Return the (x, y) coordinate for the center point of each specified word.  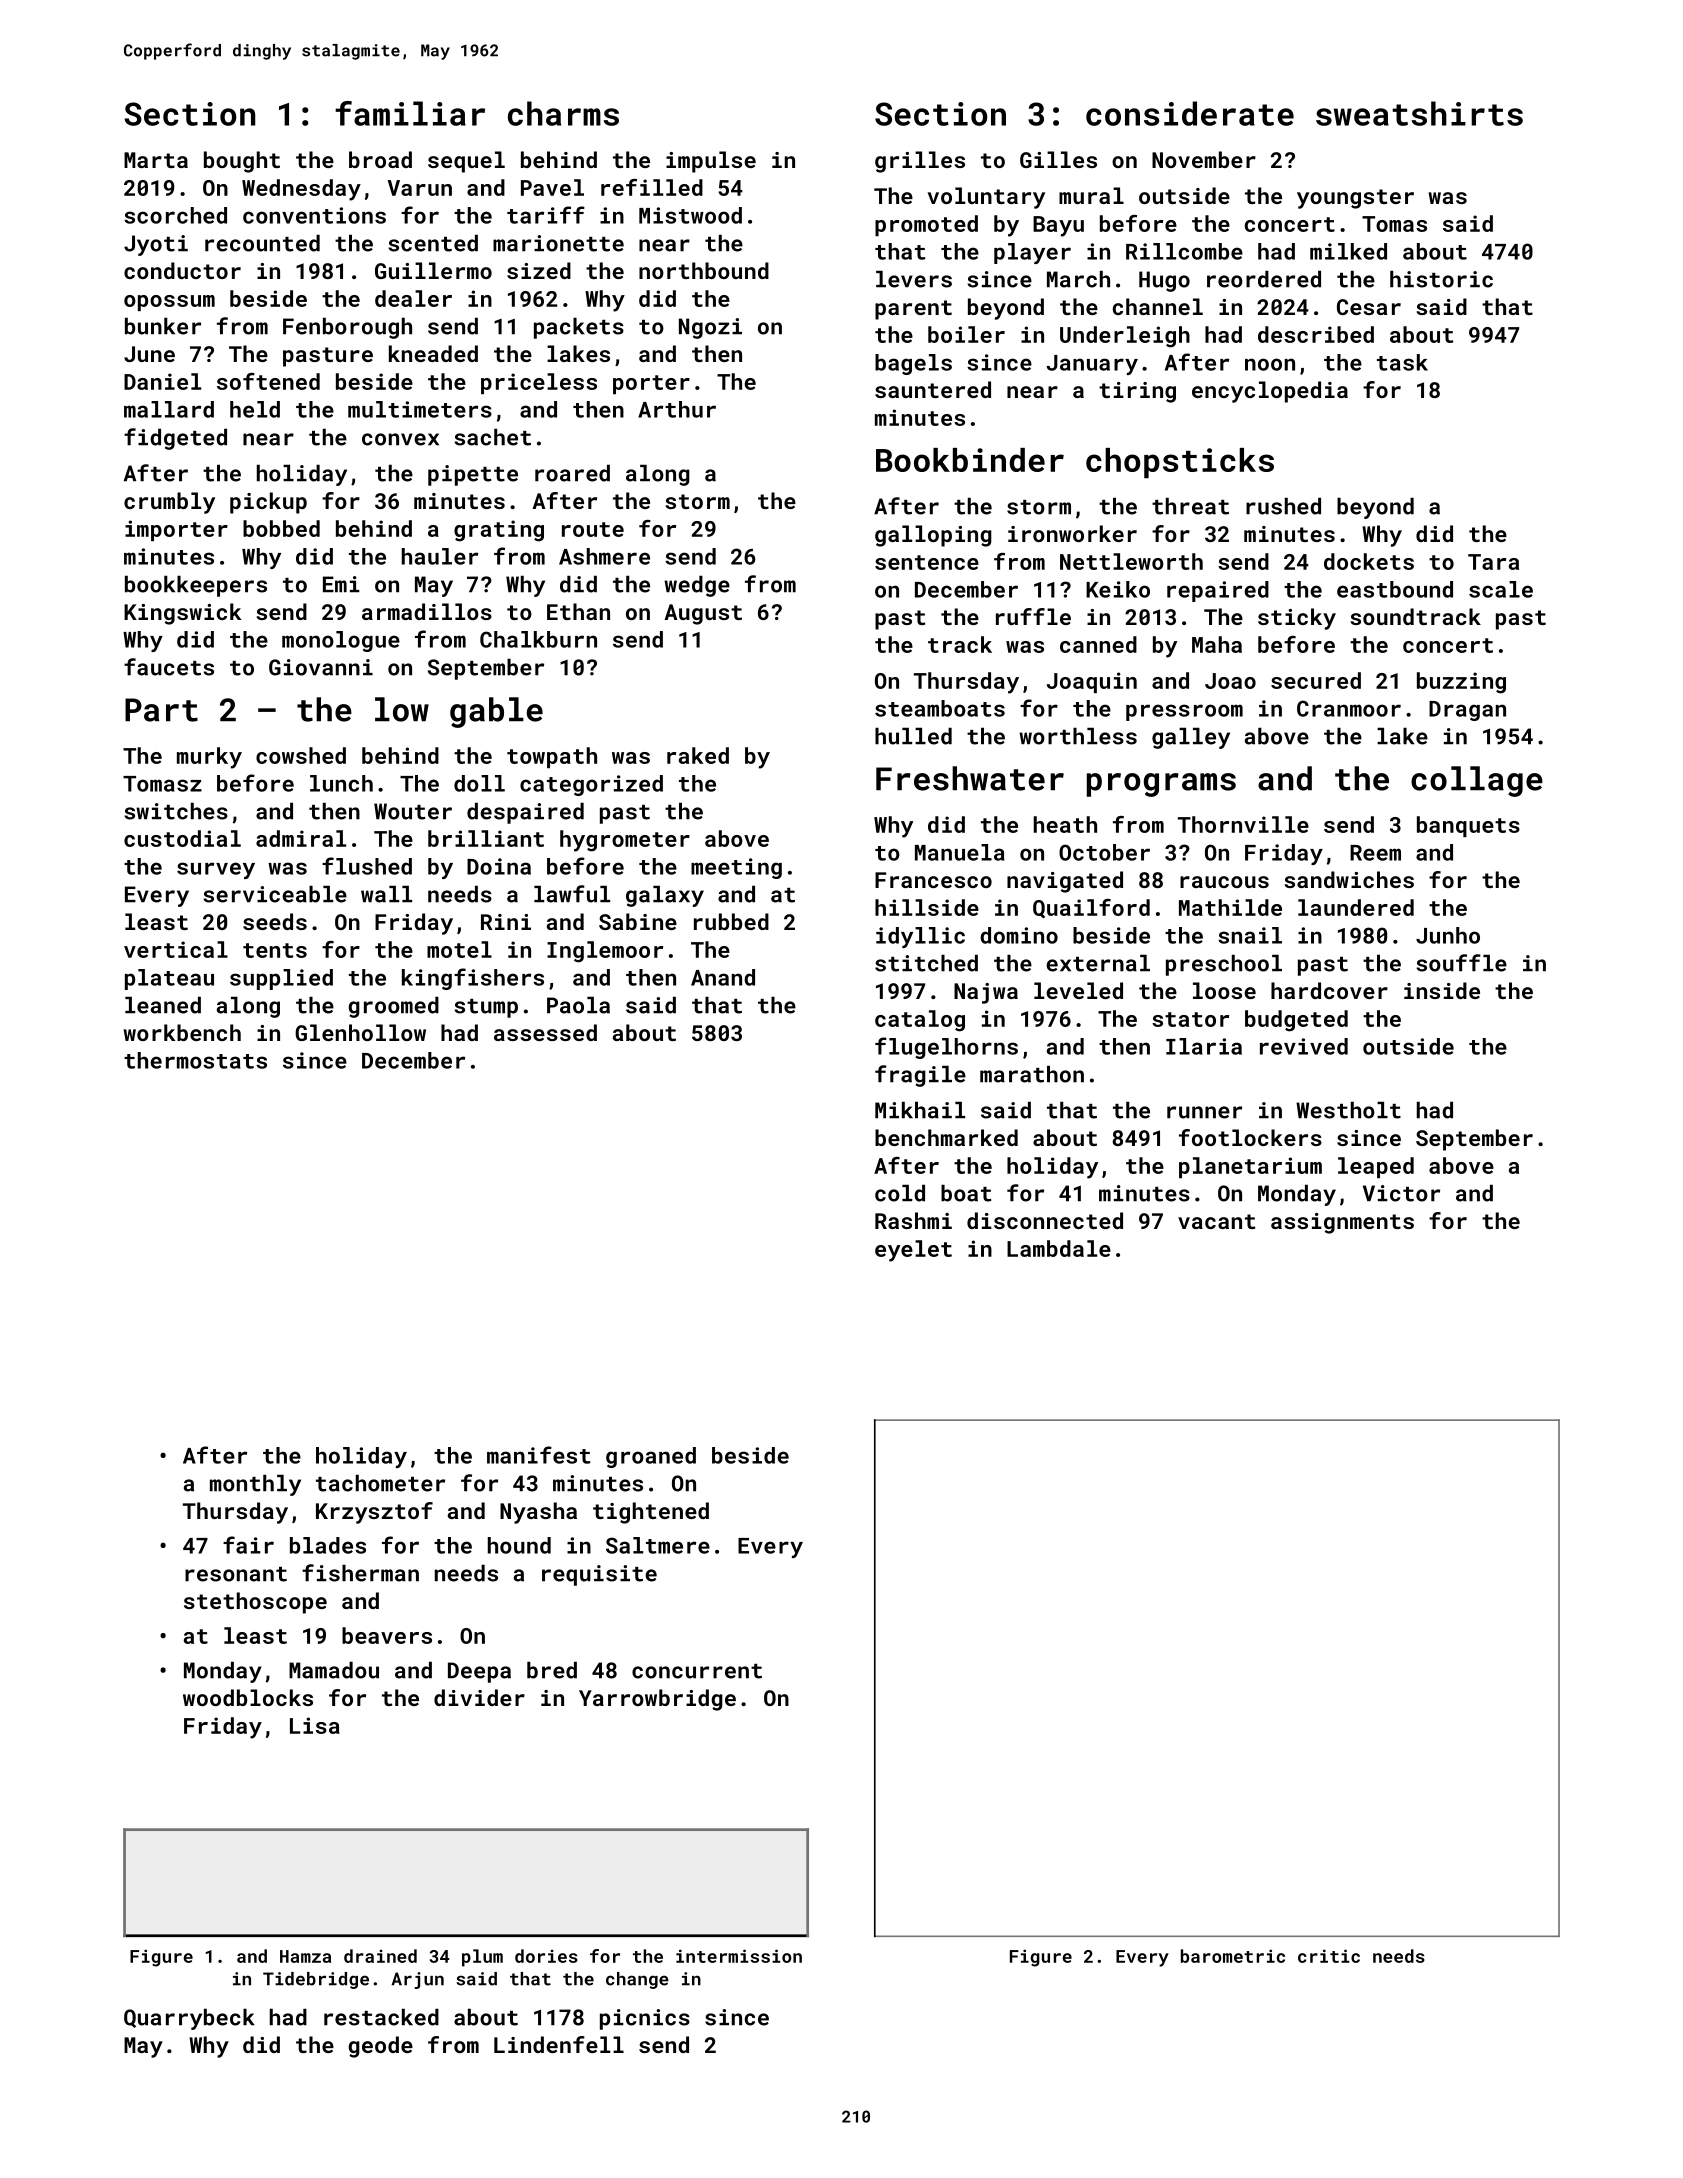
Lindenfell (559, 2044)
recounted (262, 243)
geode (380, 2047)
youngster (1355, 199)
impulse (711, 162)
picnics (645, 2019)
